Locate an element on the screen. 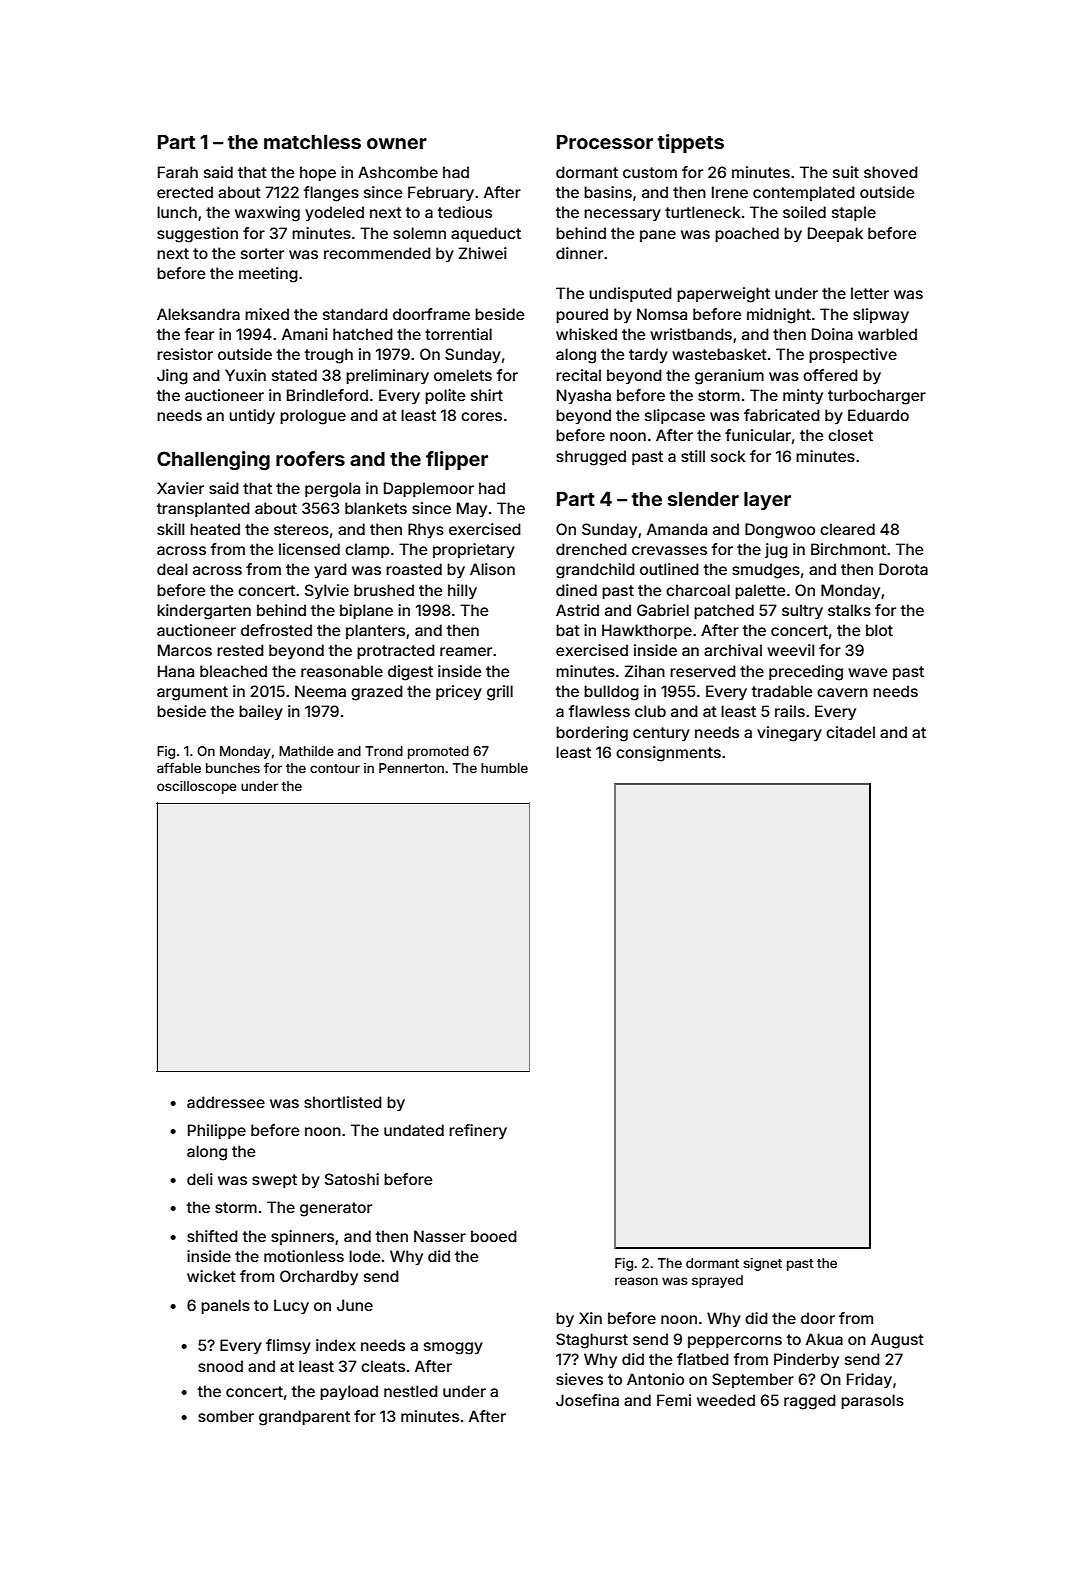 The height and width of the screenshot is (1573, 1086). August is located at coordinates (897, 1341).
